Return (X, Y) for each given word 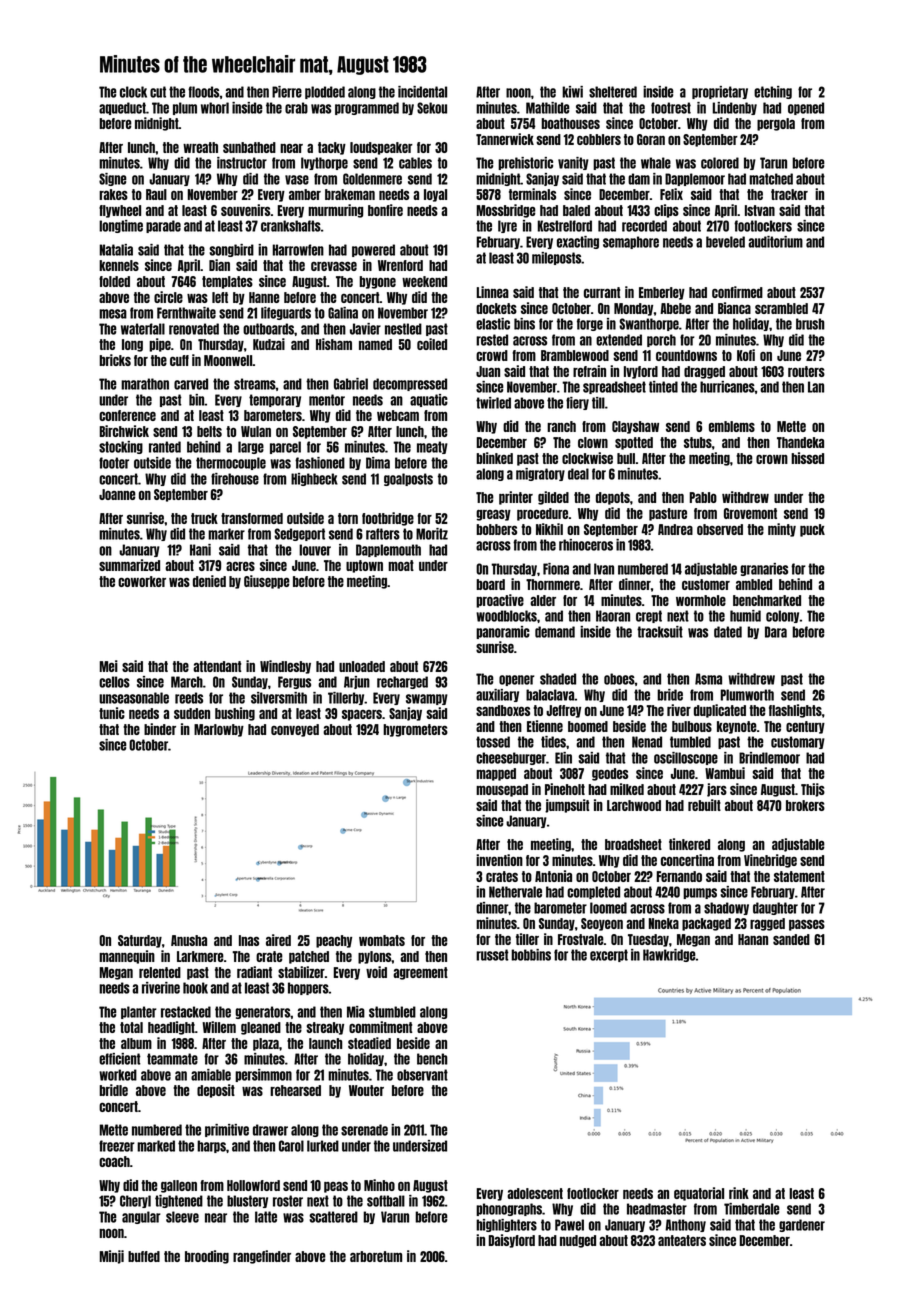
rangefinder (262, 1257)
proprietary (720, 92)
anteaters (682, 1240)
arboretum (376, 1256)
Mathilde (548, 108)
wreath (200, 147)
